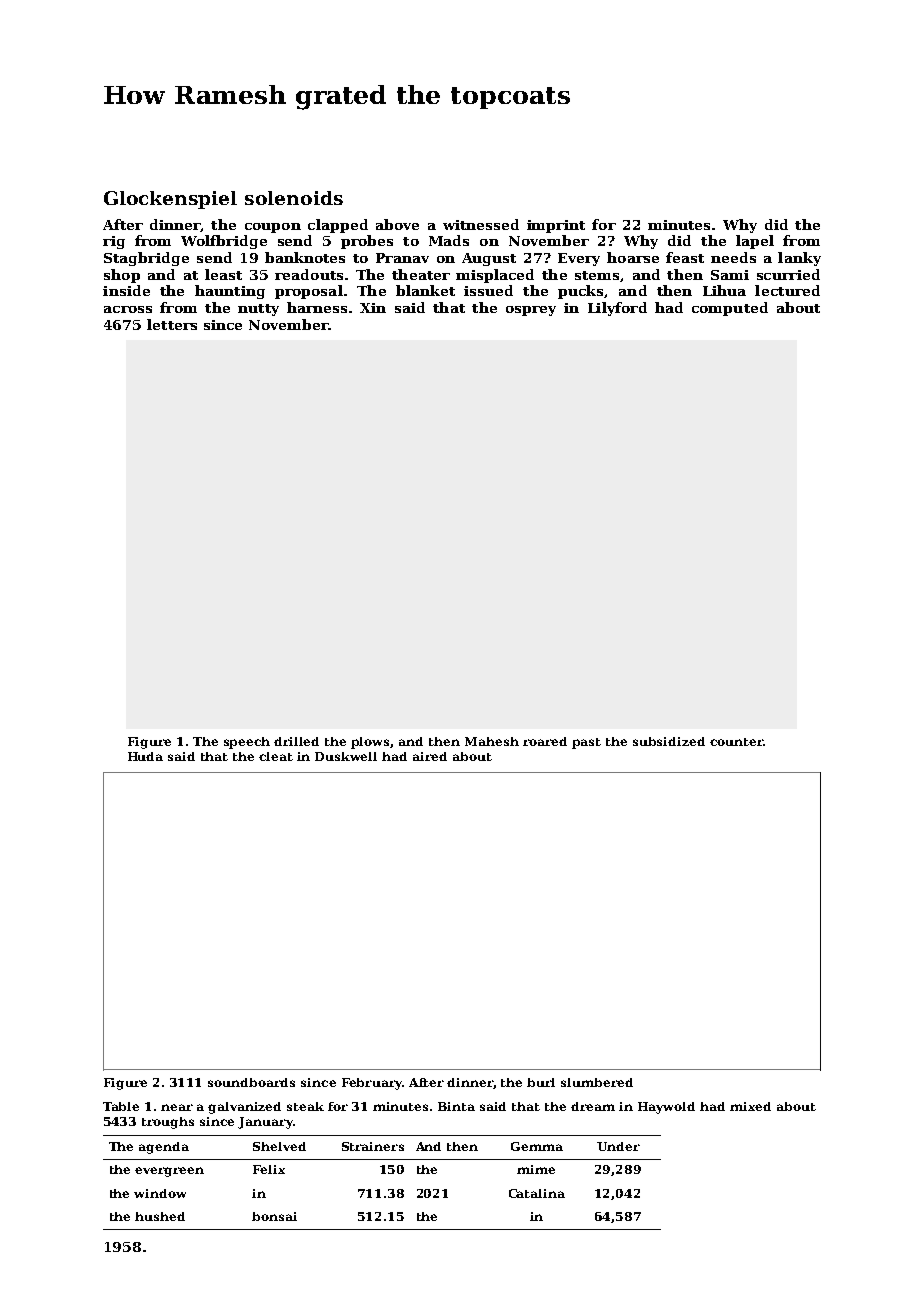  I want to click on bonsai, so click(274, 1216).
